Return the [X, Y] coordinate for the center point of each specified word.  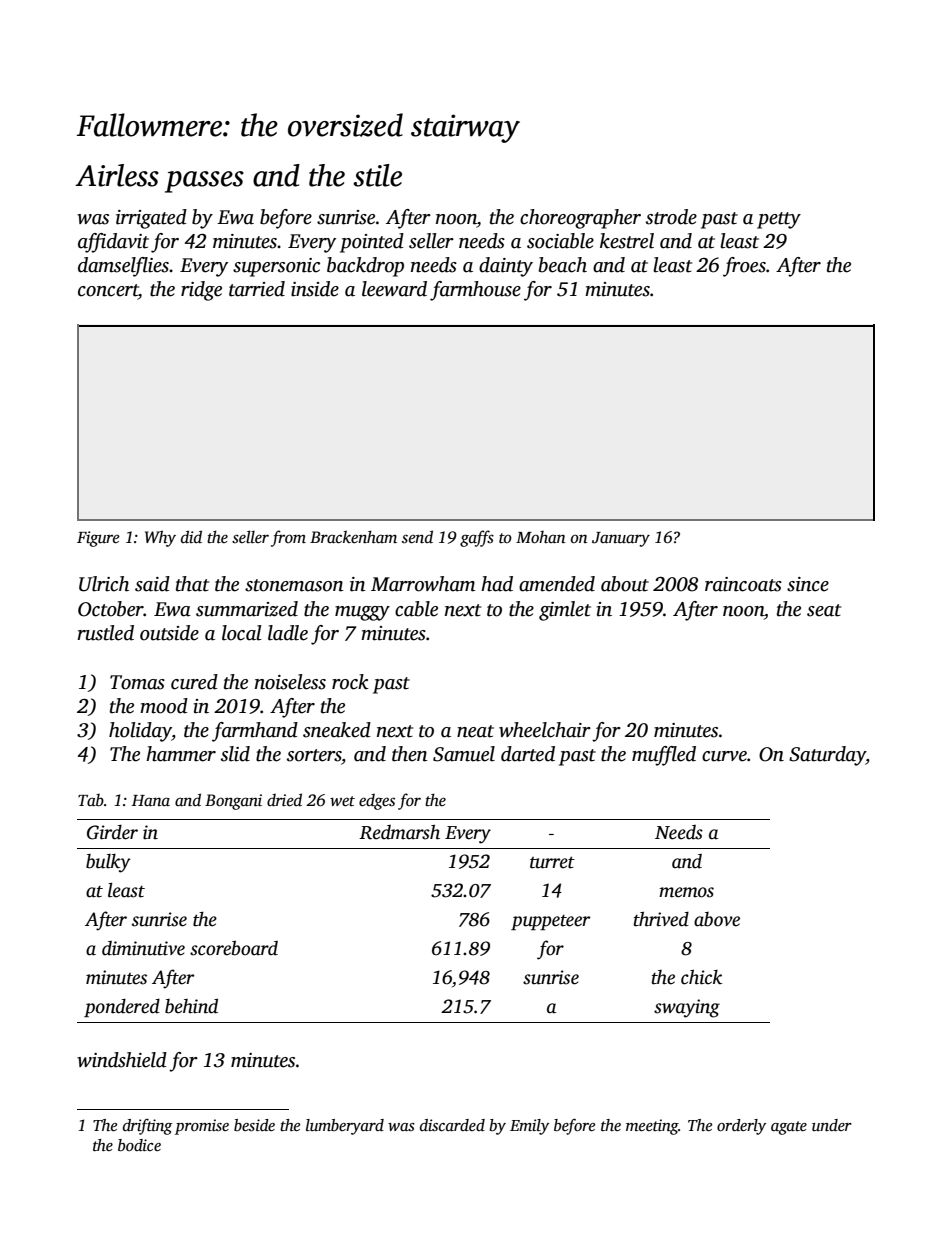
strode [671, 217]
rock [350, 682]
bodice [139, 1145]
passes [204, 182]
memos [686, 892]
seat [824, 610]
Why [160, 538]
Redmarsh [399, 832]
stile [377, 175]
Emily [529, 1127]
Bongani [233, 802]
